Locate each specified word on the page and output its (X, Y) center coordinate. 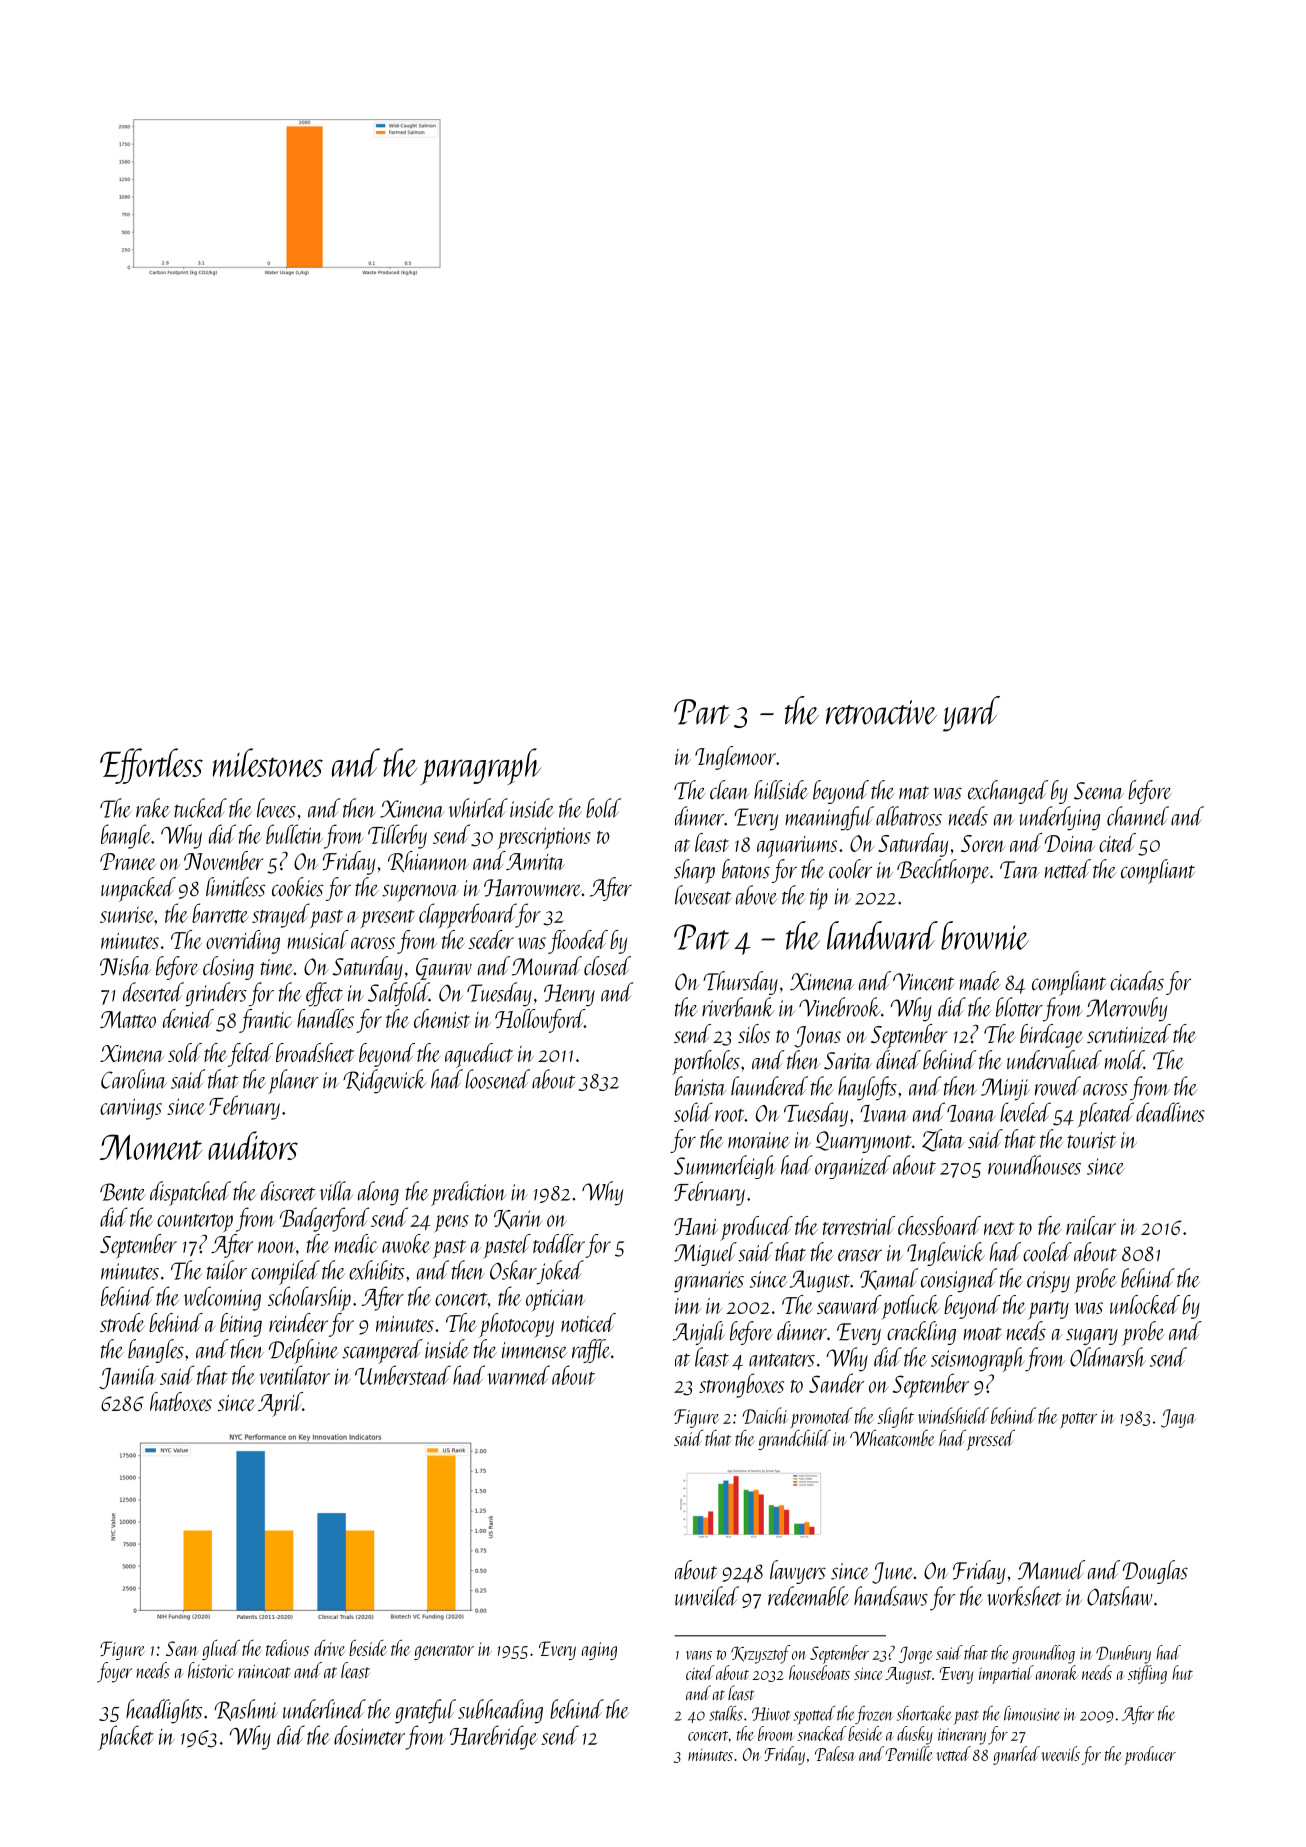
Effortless (151, 766)
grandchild (794, 1440)
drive (329, 1648)
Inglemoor (735, 758)
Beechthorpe (943, 871)
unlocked (1145, 1304)
